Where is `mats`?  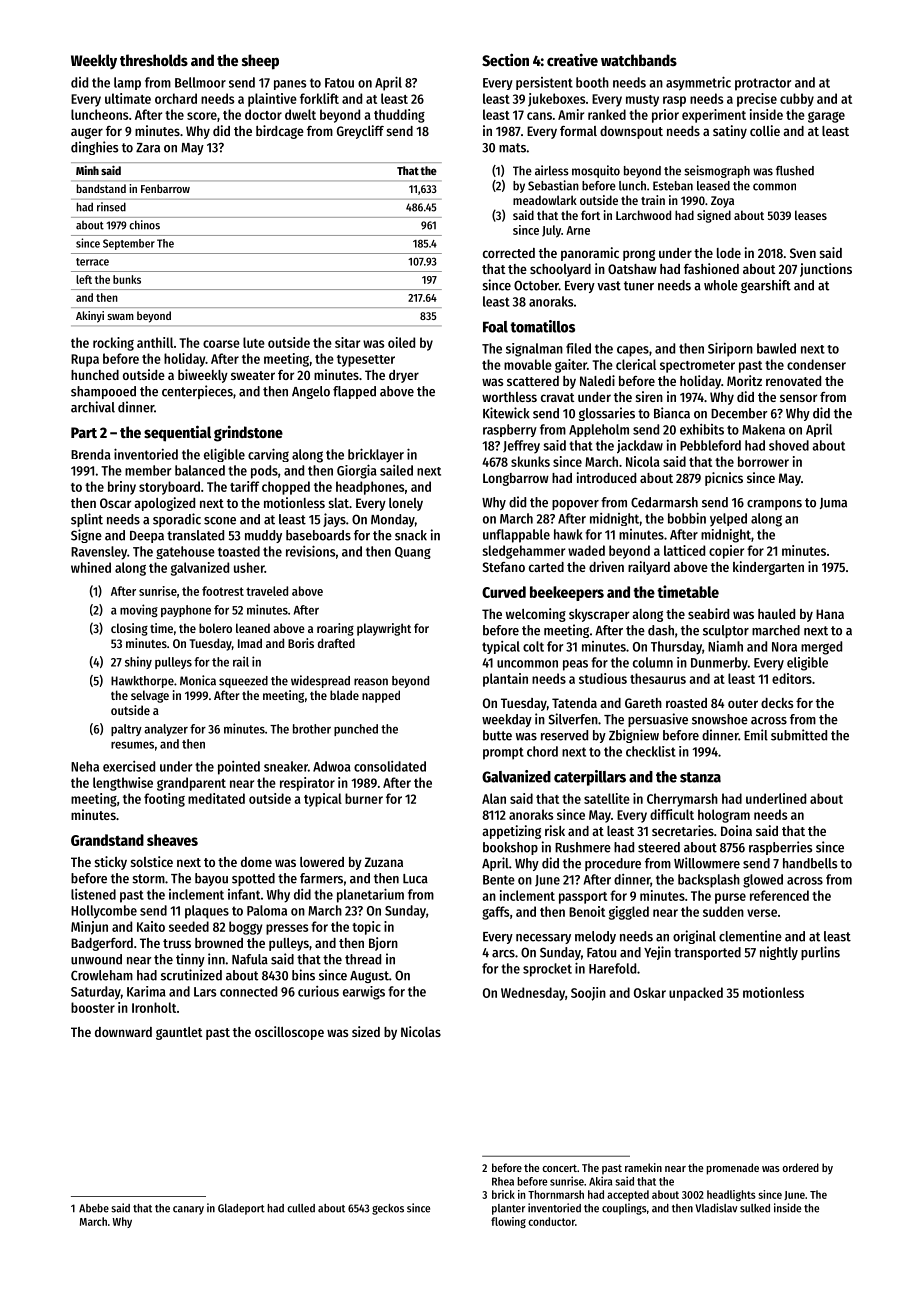 mats is located at coordinates (512, 148).
